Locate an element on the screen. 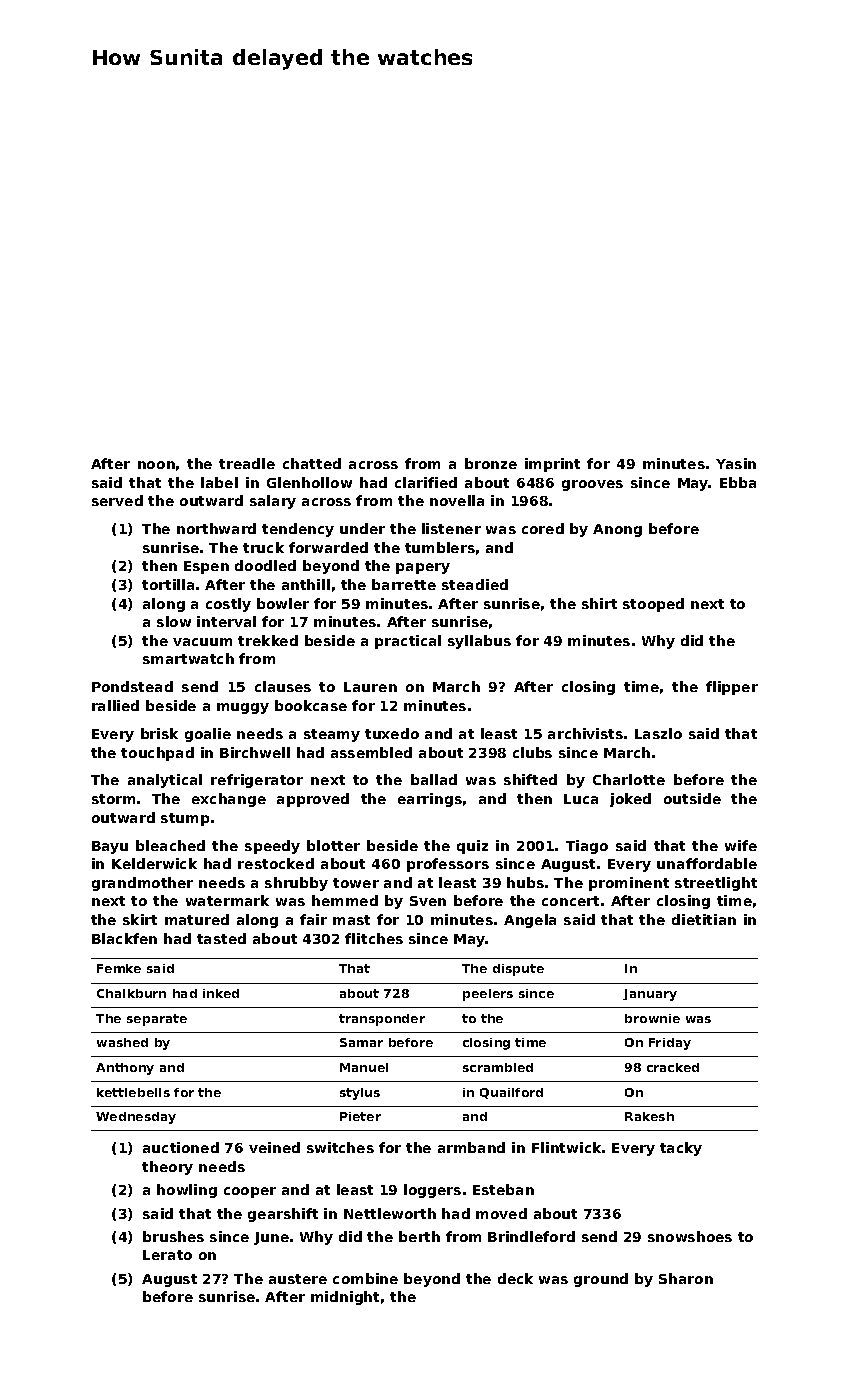  scrambled is located at coordinates (498, 1067).
